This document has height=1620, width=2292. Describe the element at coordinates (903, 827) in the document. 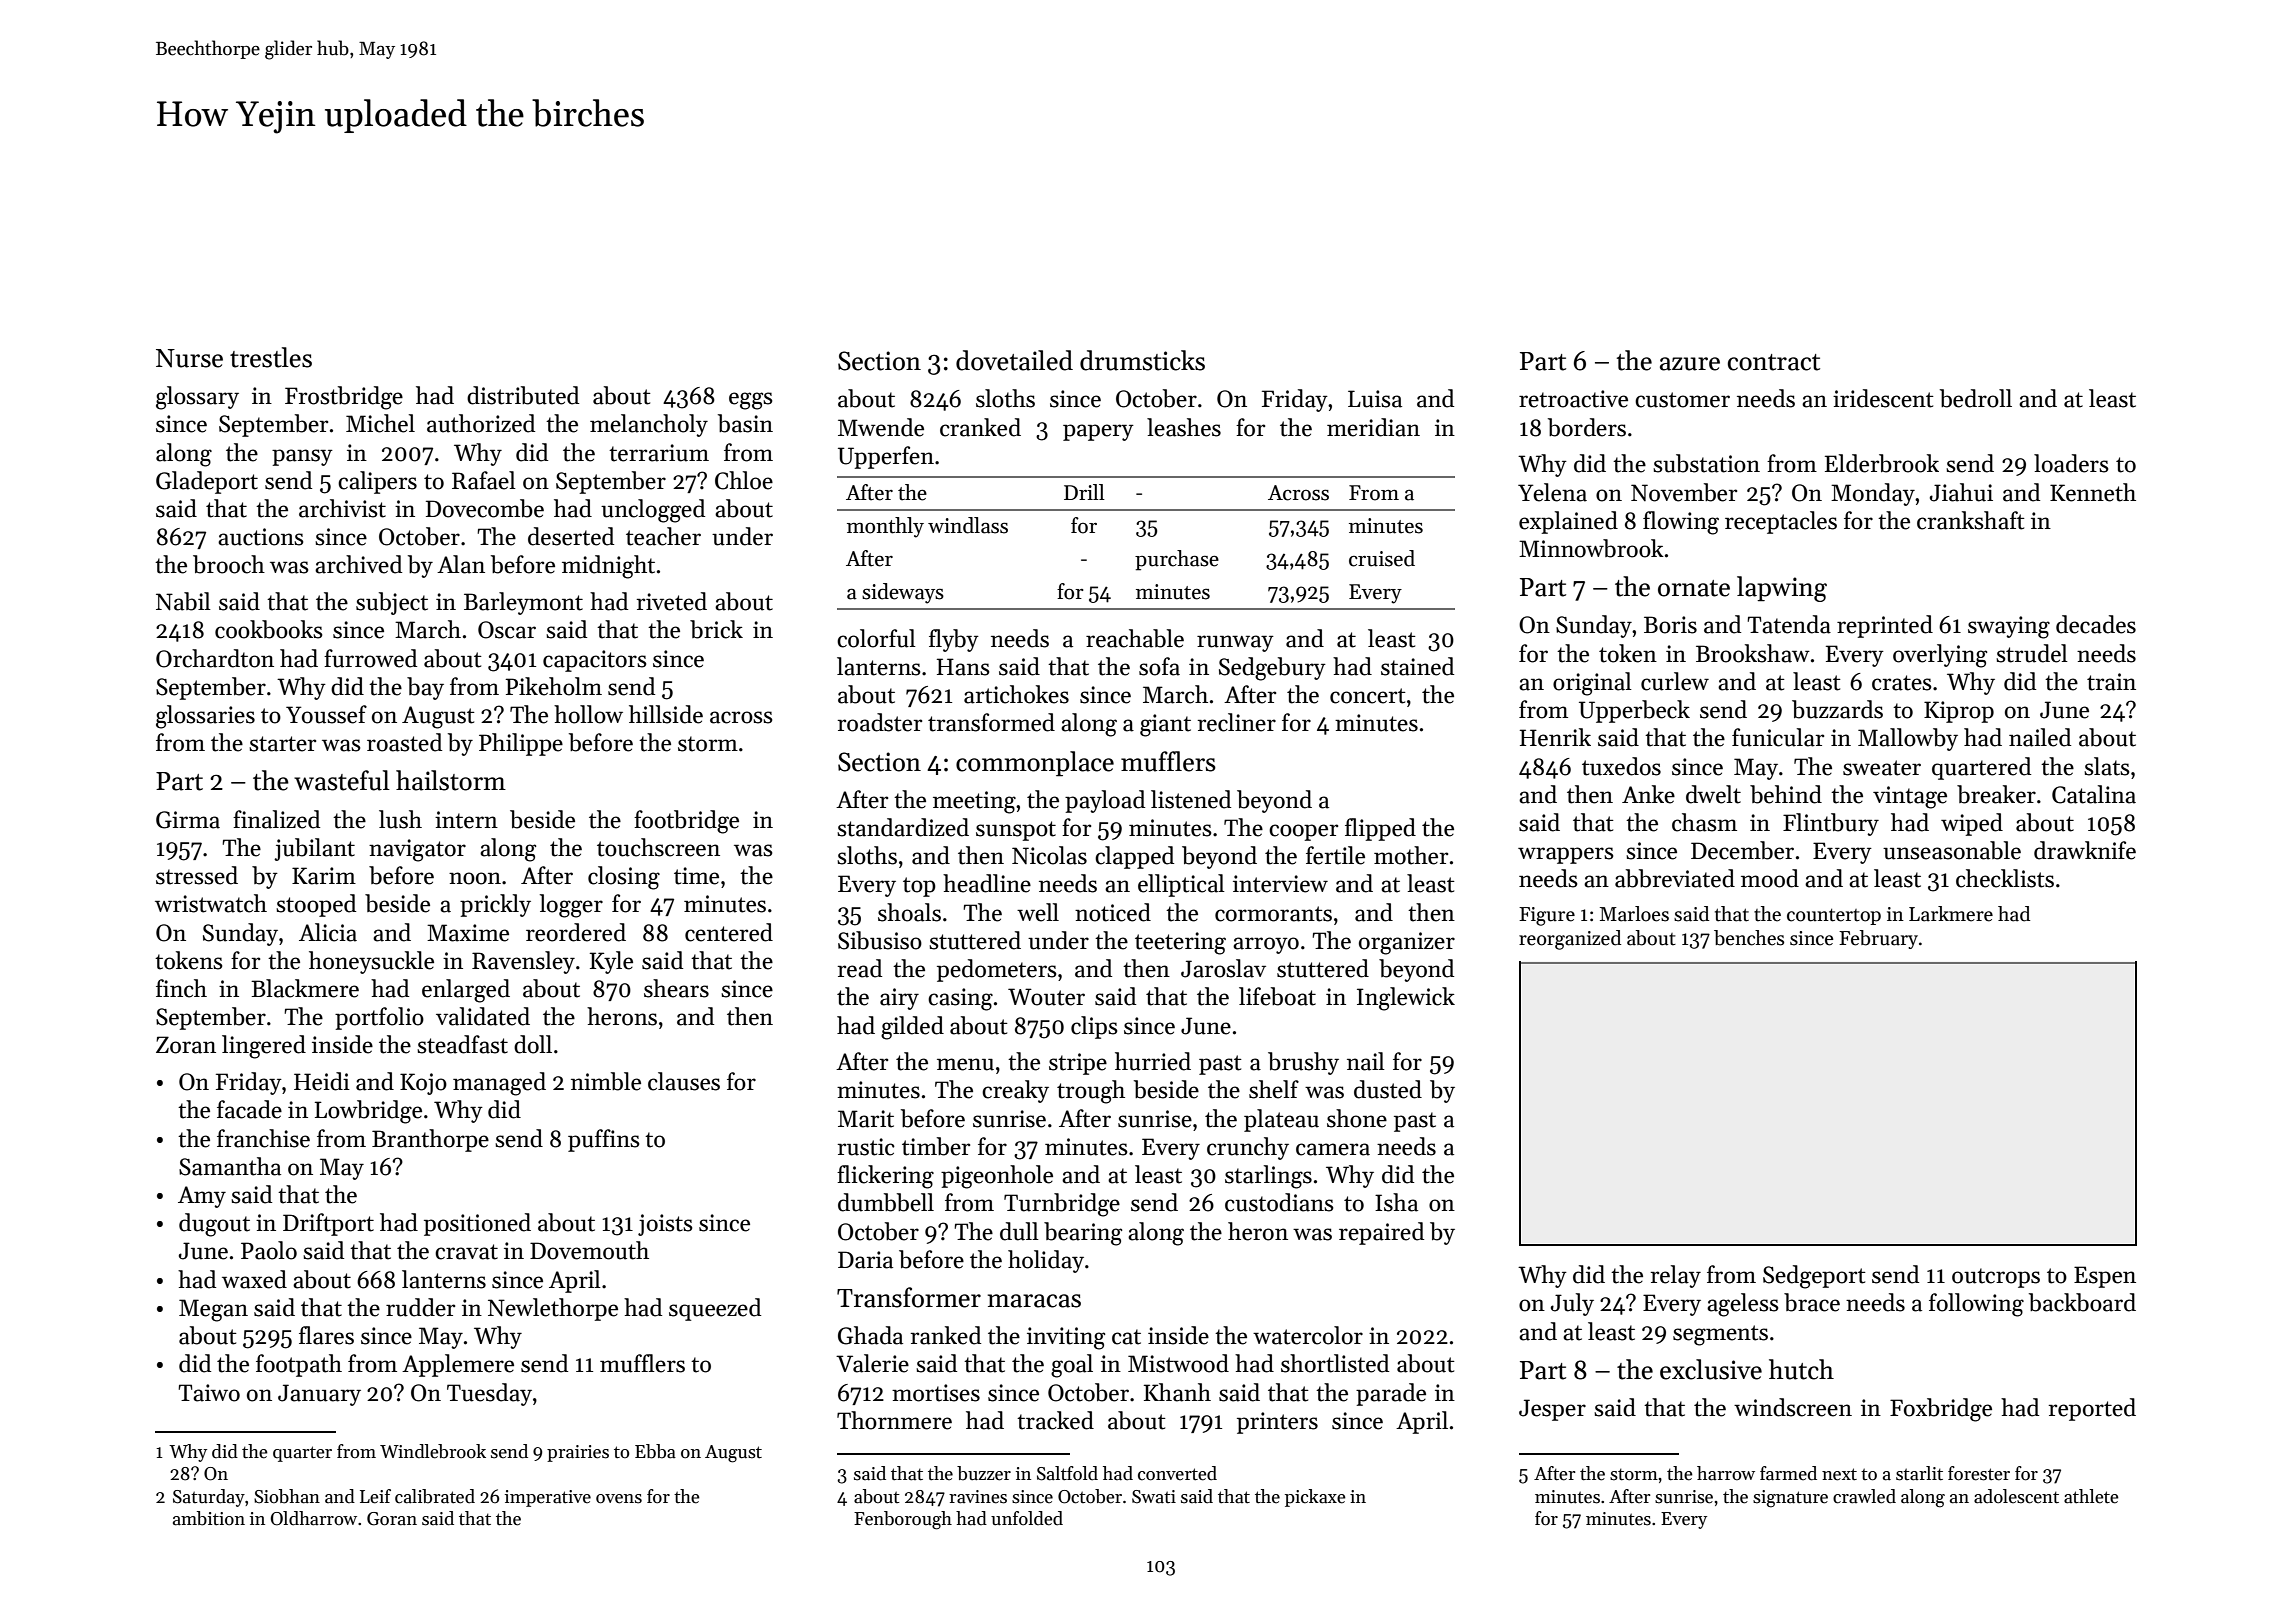

I see `standardized` at that location.
